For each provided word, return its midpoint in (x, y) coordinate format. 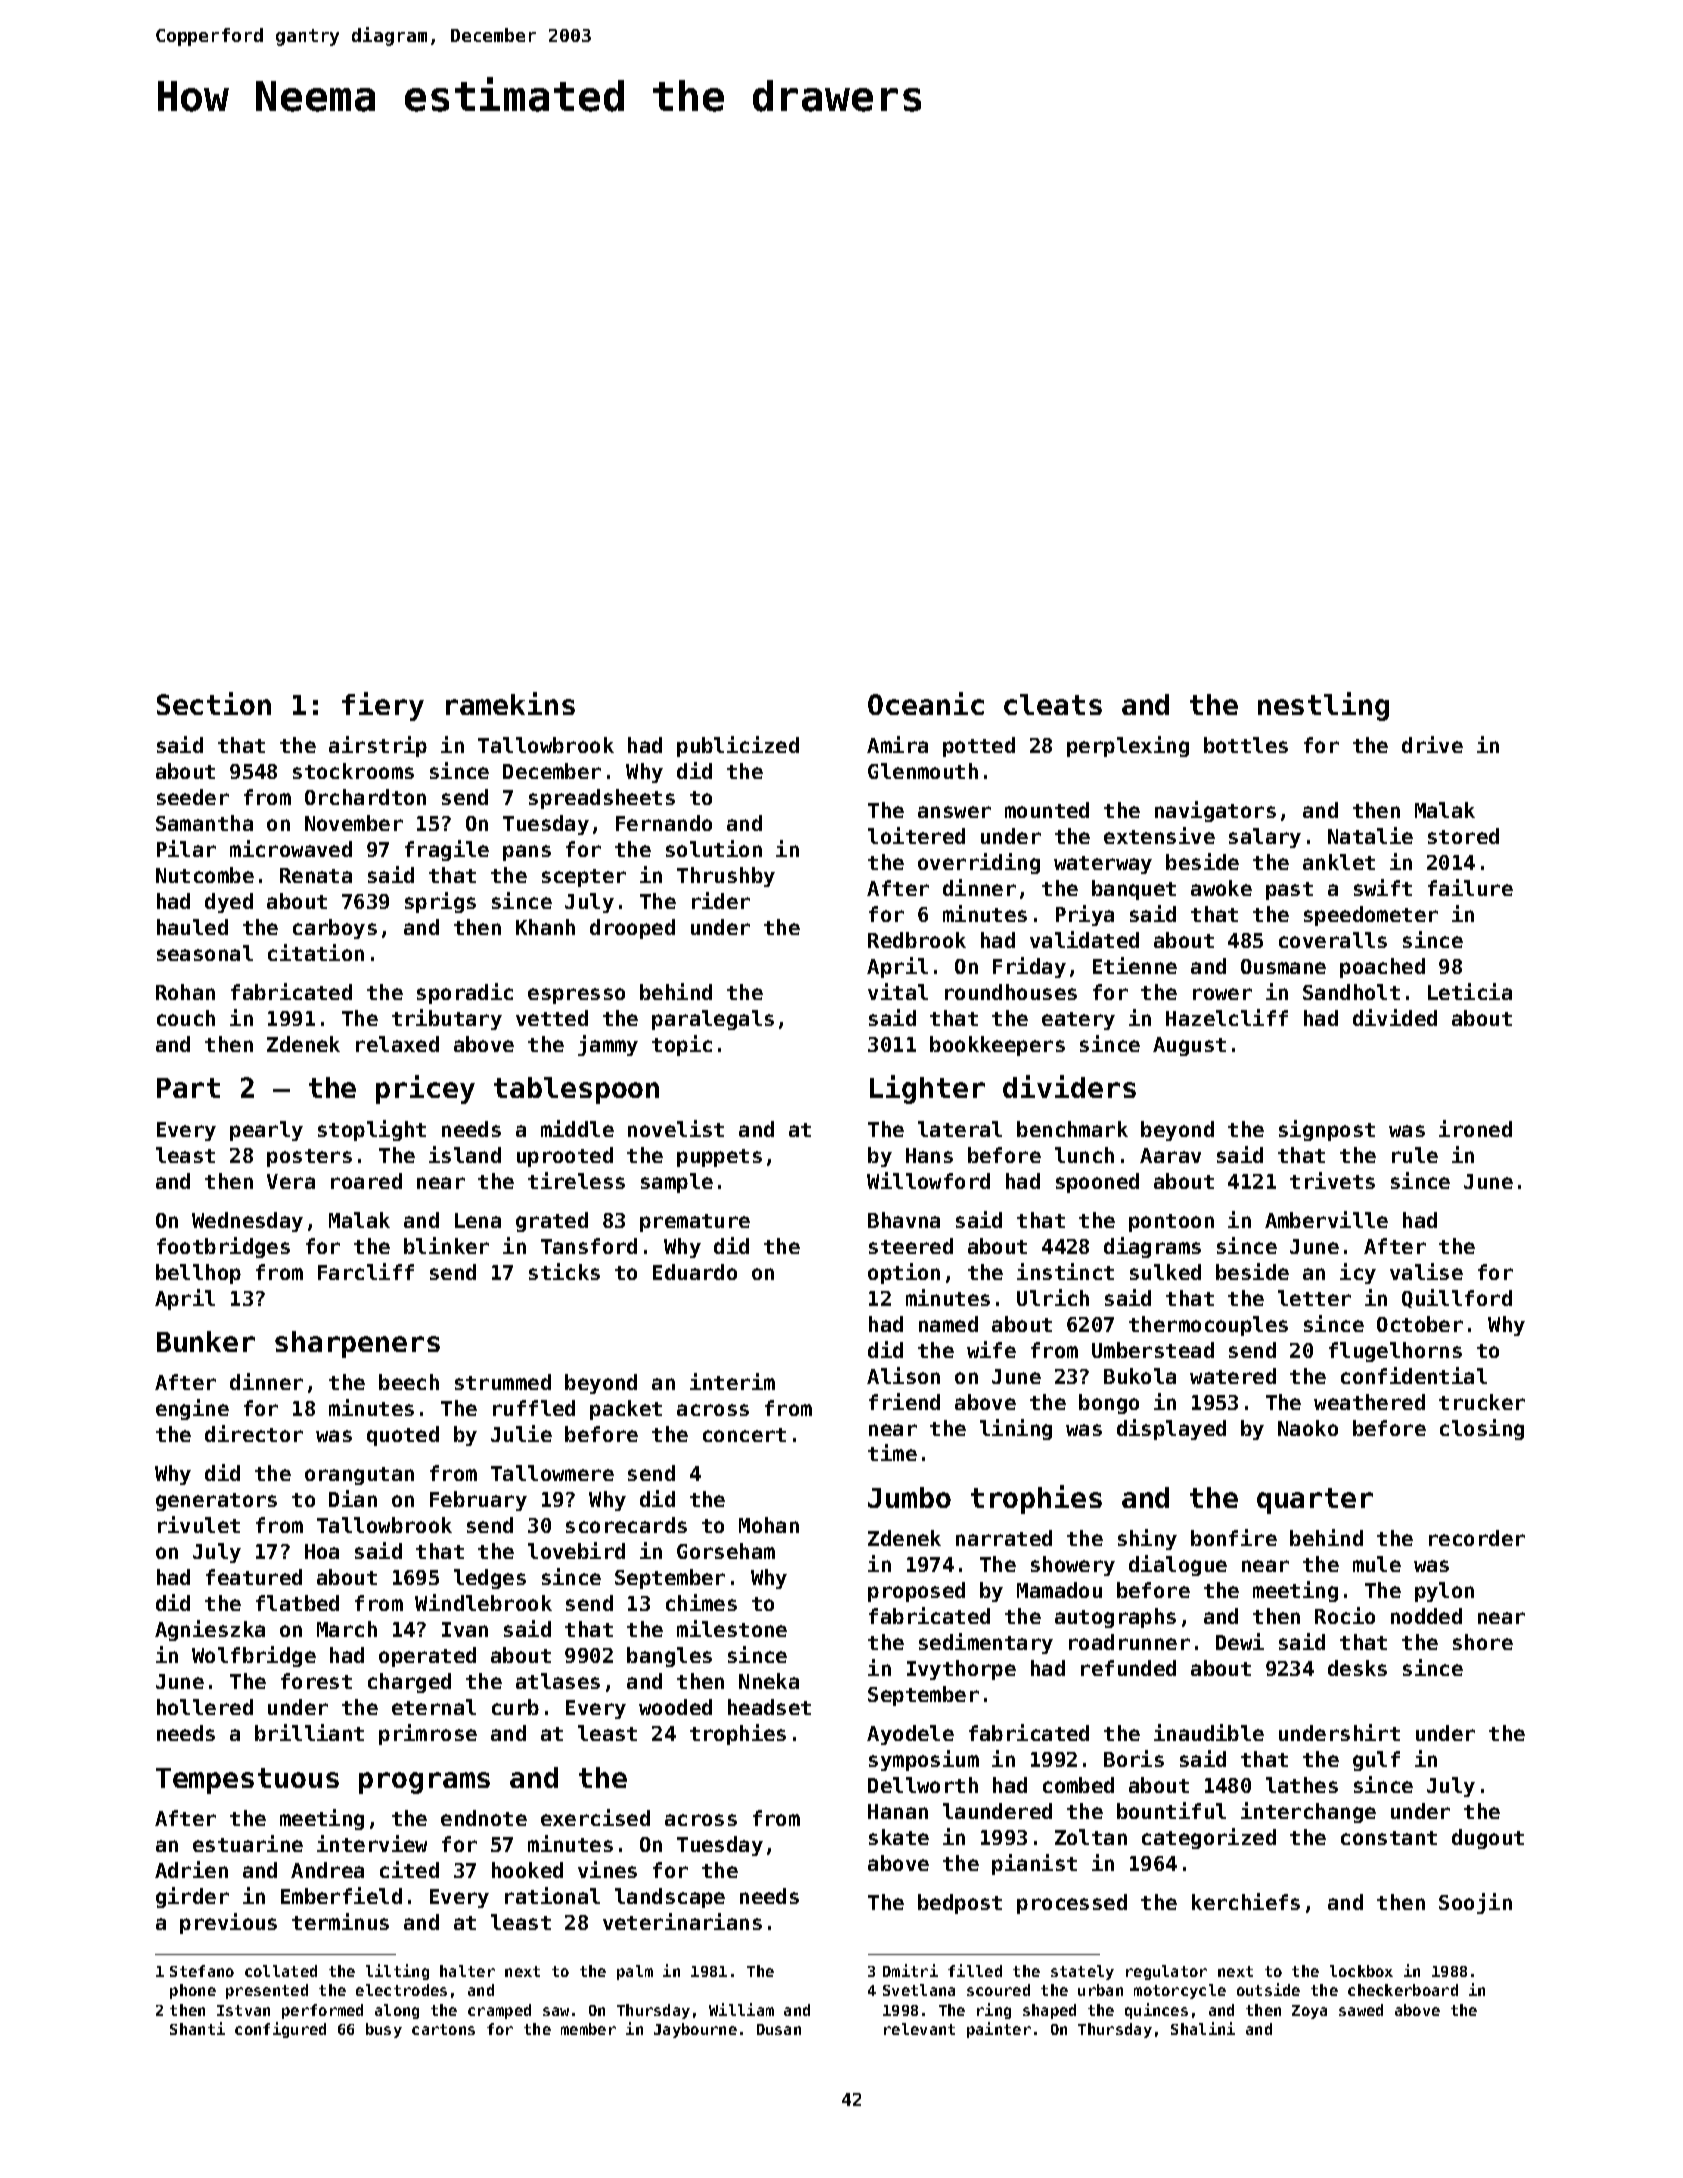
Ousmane (1283, 966)
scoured (998, 1990)
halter (467, 1971)
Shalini (1203, 2028)
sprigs (440, 902)
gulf (1376, 1761)
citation (316, 952)
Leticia (1470, 991)
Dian (353, 1498)
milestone (732, 1628)
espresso (576, 996)
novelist (676, 1128)
